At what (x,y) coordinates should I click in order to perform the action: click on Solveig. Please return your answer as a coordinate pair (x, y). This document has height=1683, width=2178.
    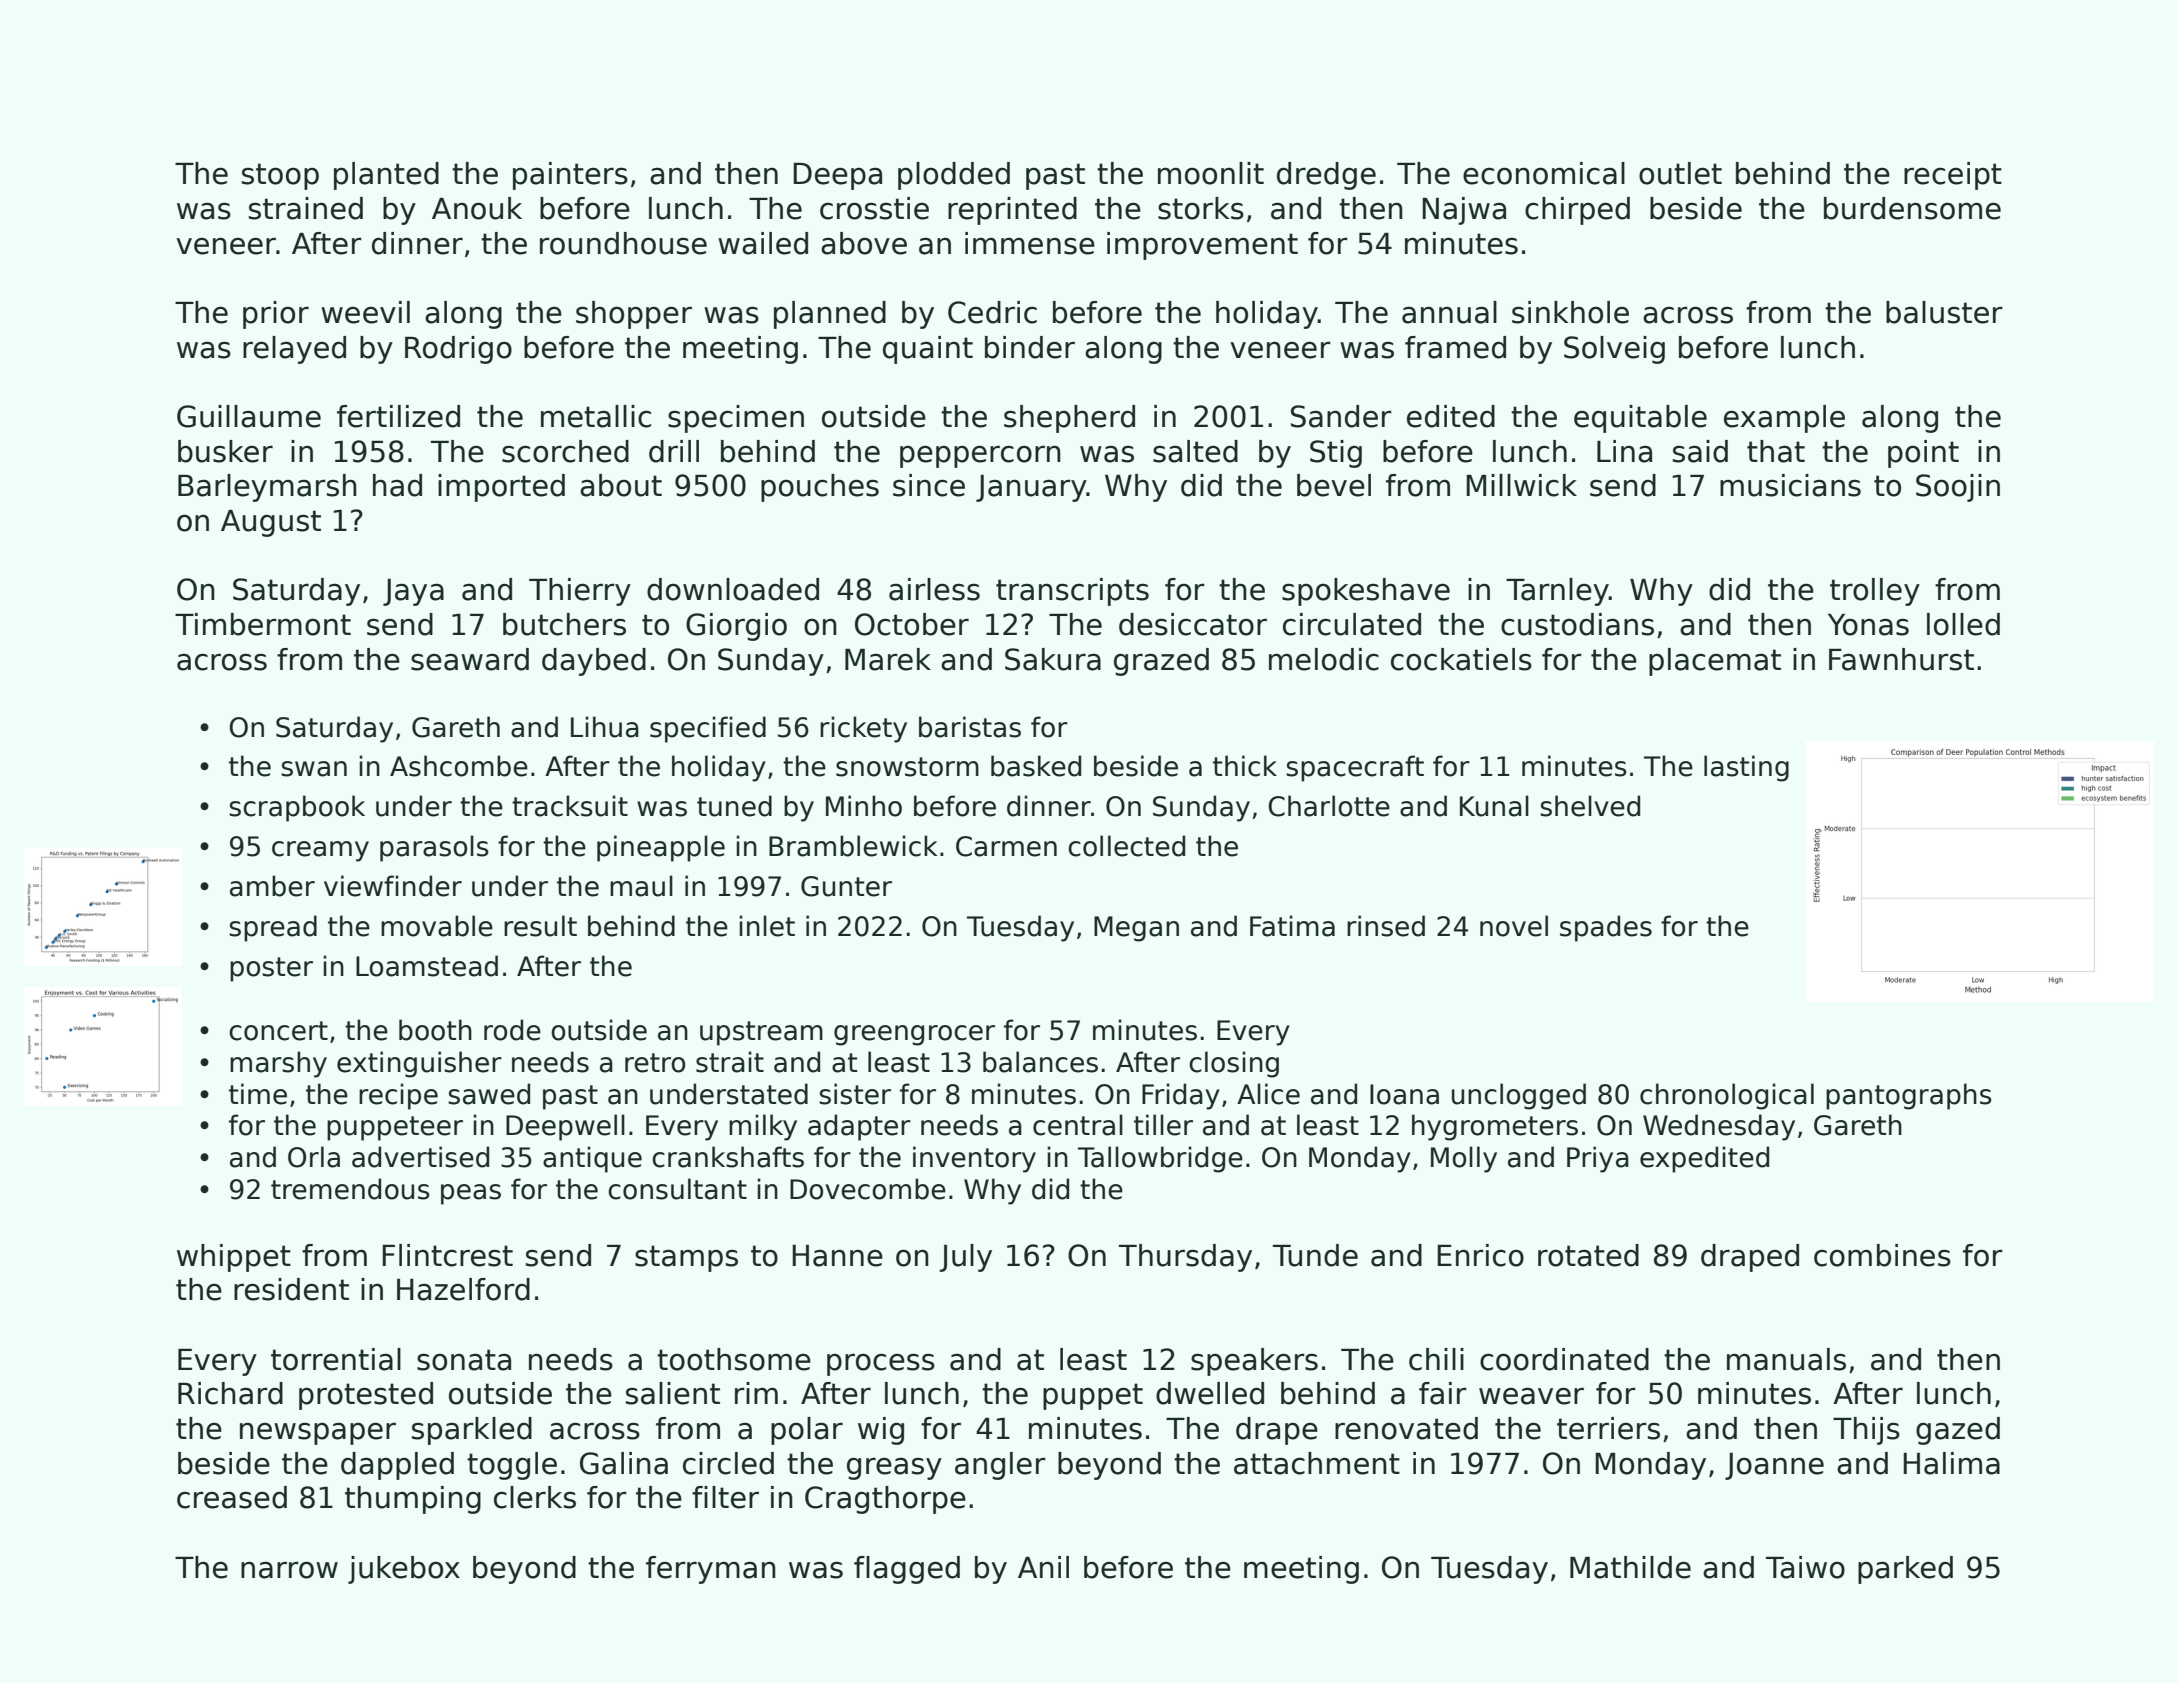
    Looking at the image, I should click on (1614, 350).
